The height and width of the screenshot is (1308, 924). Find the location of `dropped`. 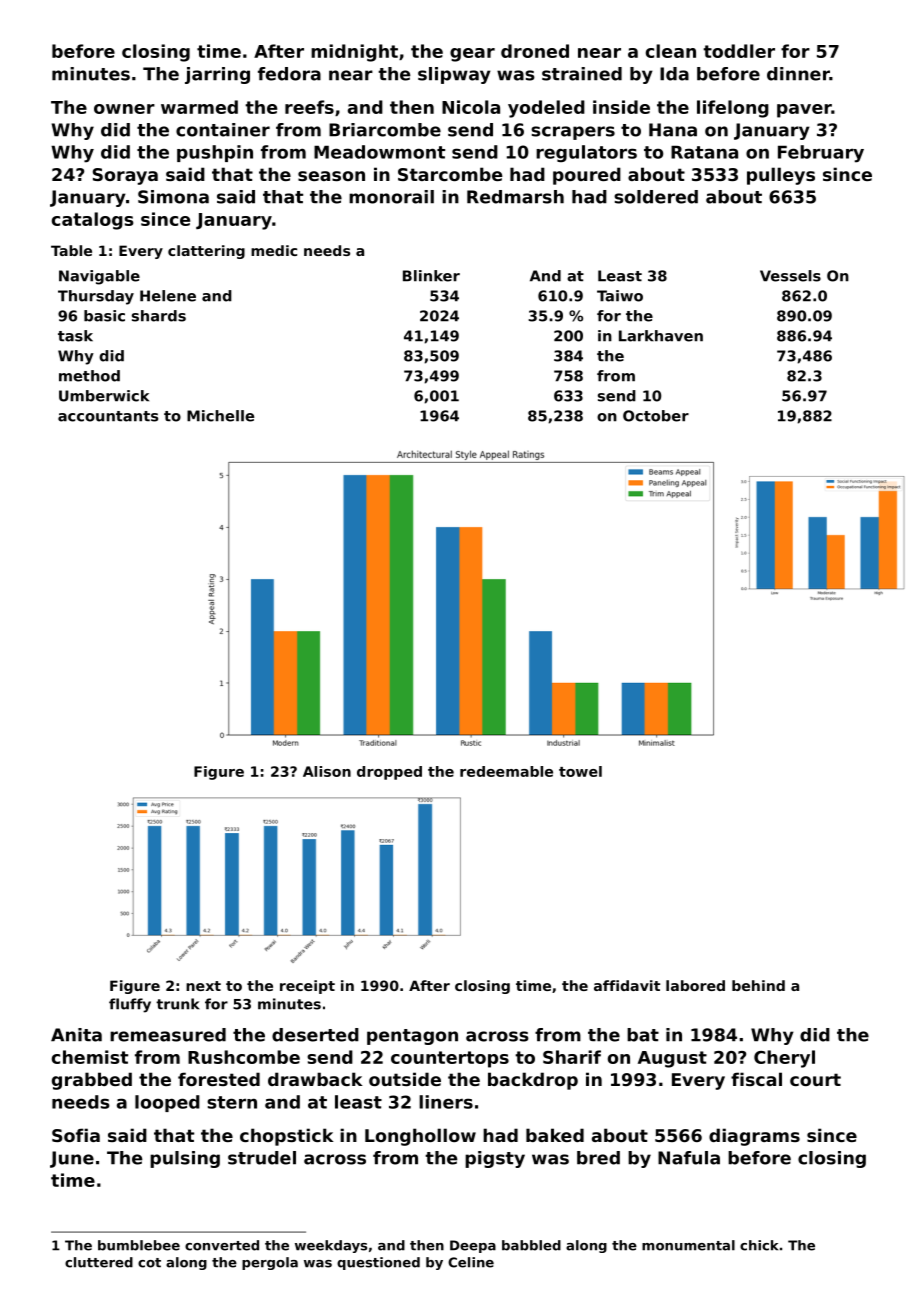

dropped is located at coordinates (389, 773).
